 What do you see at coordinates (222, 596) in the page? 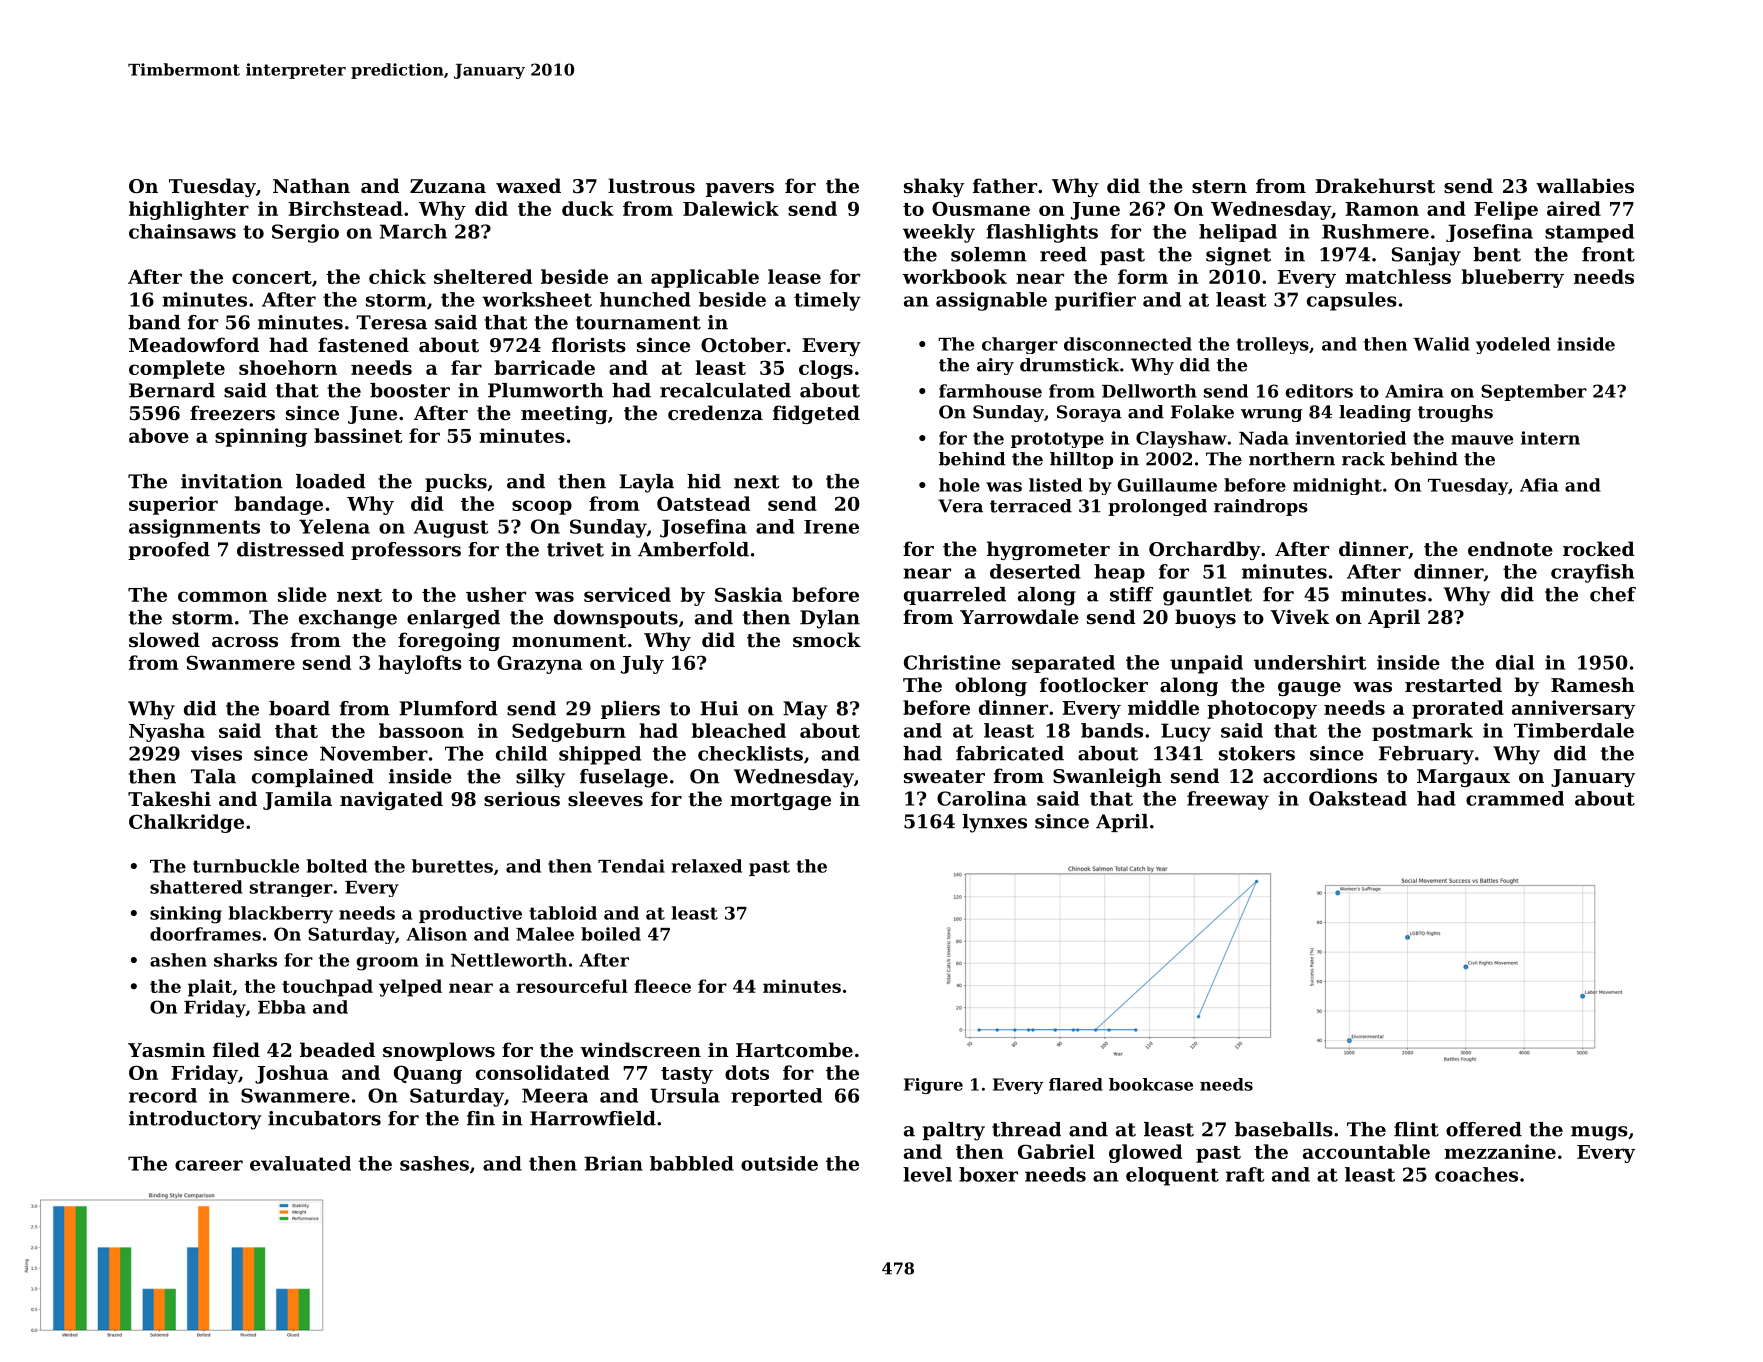
I see `common` at bounding box center [222, 596].
